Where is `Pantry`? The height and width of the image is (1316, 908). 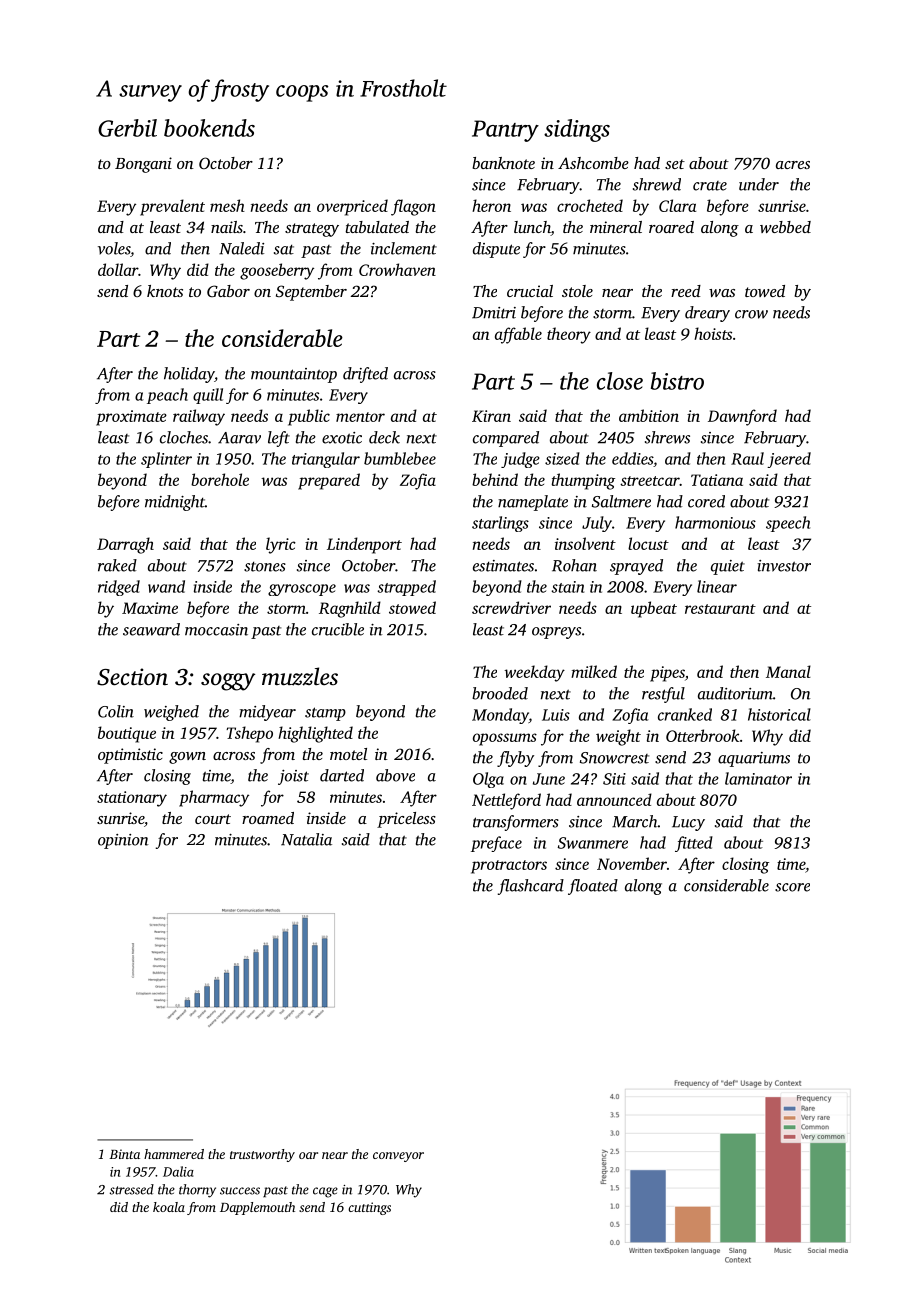
Pantry is located at coordinates (505, 131).
